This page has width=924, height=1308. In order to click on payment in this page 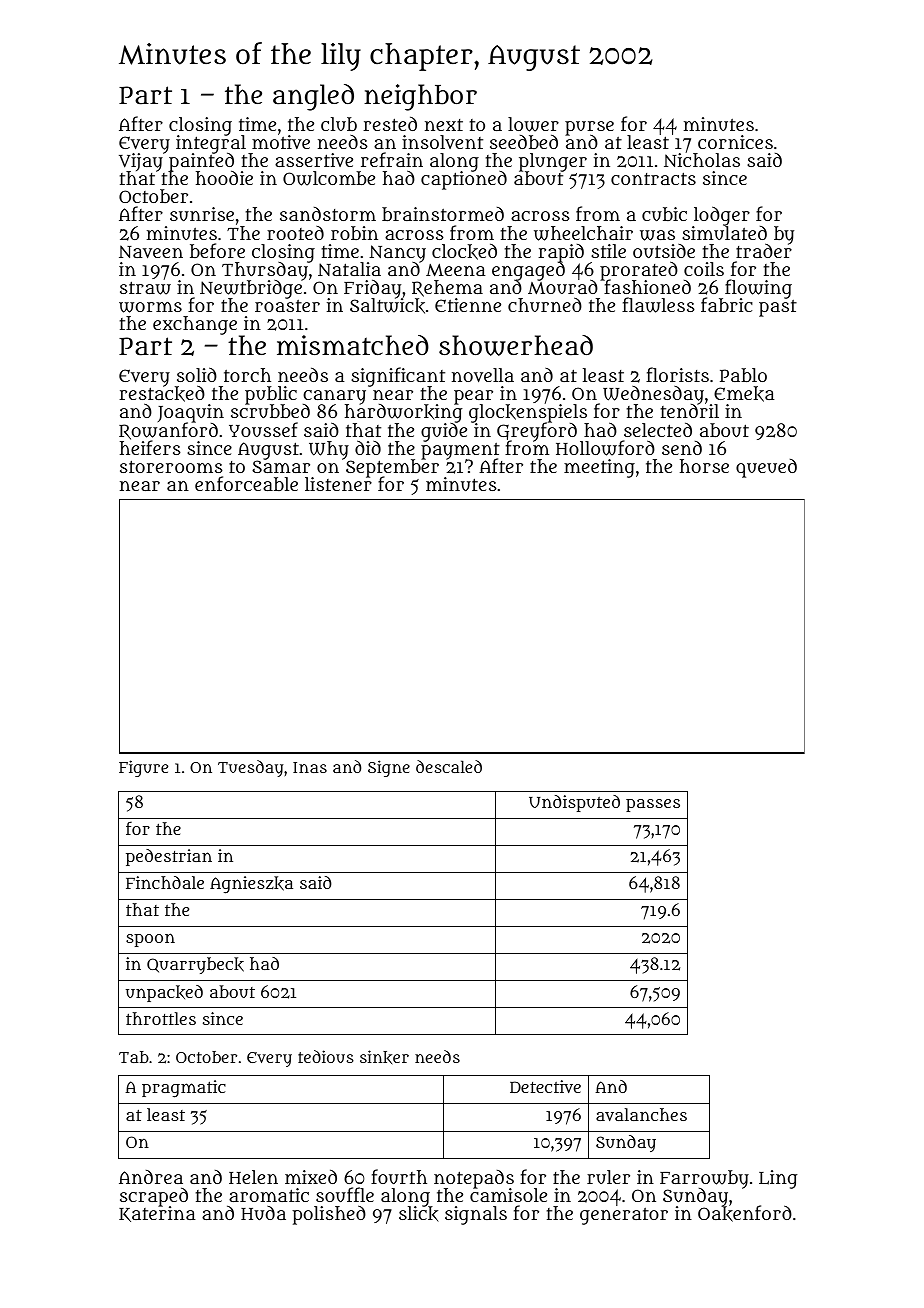, I will do `click(460, 451)`.
